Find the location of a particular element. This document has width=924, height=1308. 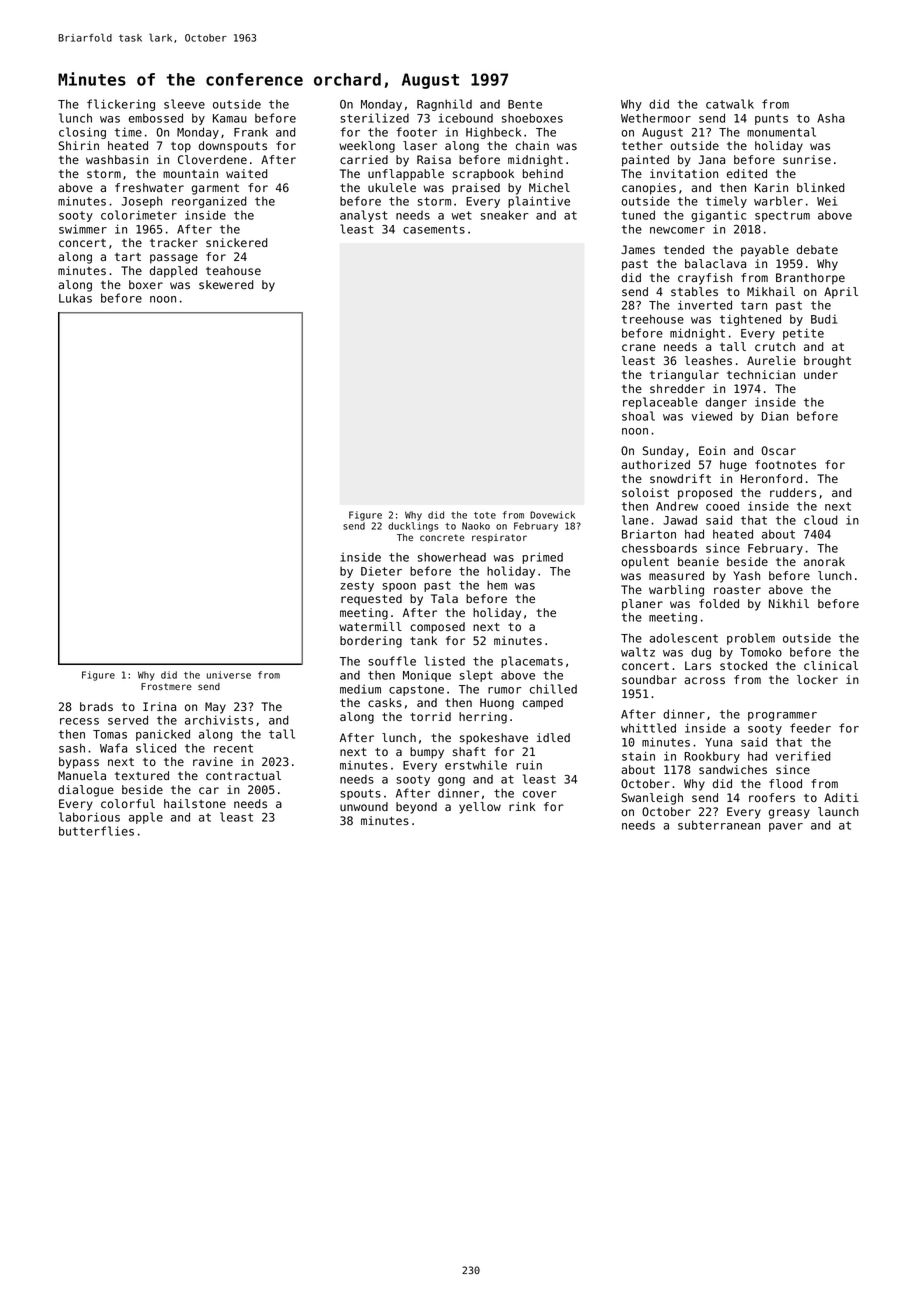

Lukas is located at coordinates (75, 298).
